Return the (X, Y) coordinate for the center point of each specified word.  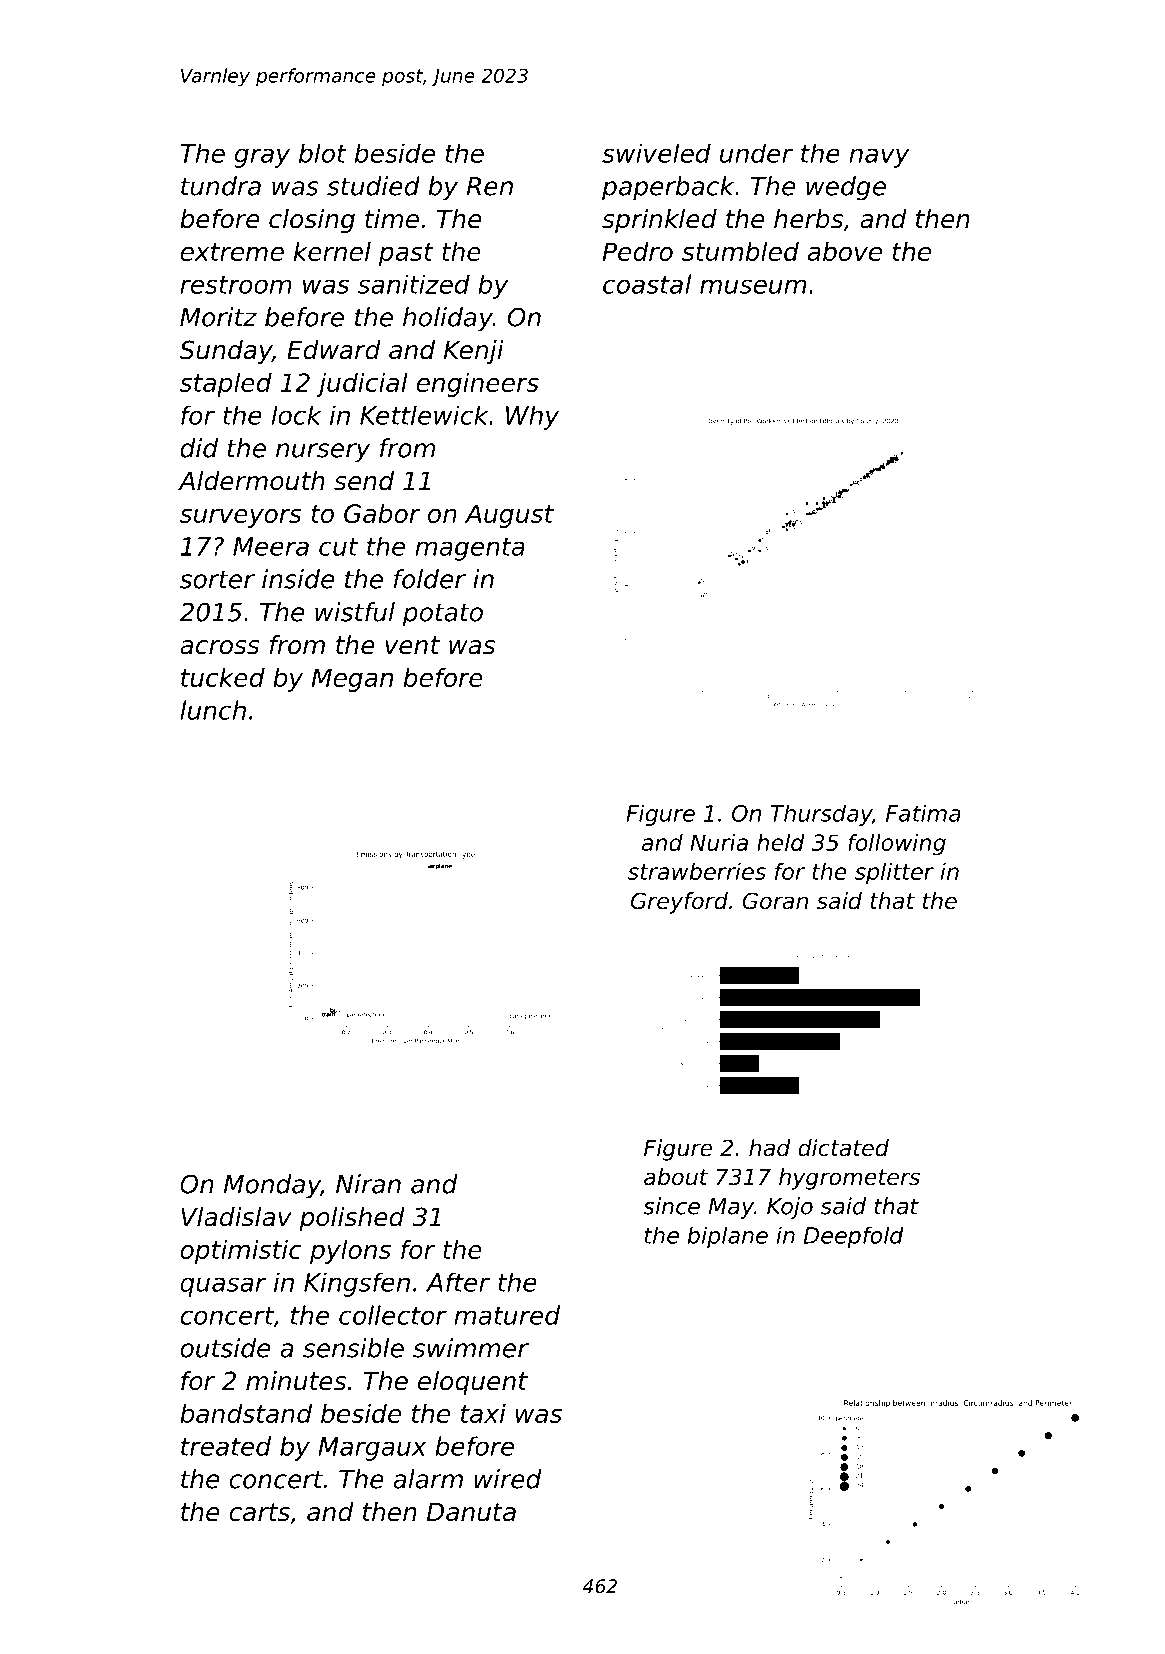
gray (262, 158)
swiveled (656, 153)
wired (508, 1479)
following (897, 845)
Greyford (679, 903)
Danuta (471, 1512)
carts (259, 1512)
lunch (213, 710)
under (756, 153)
